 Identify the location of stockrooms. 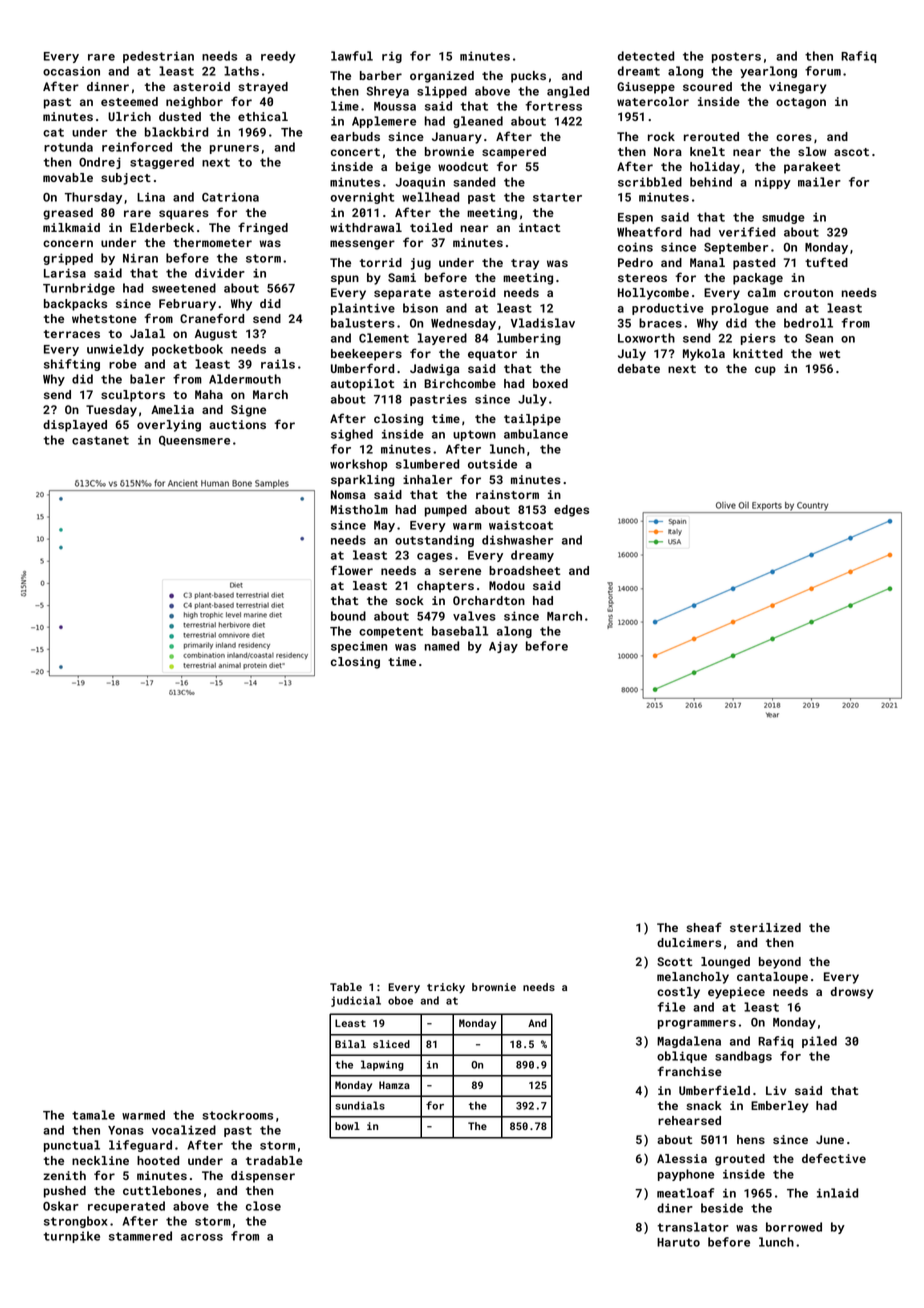
(238, 1115).
